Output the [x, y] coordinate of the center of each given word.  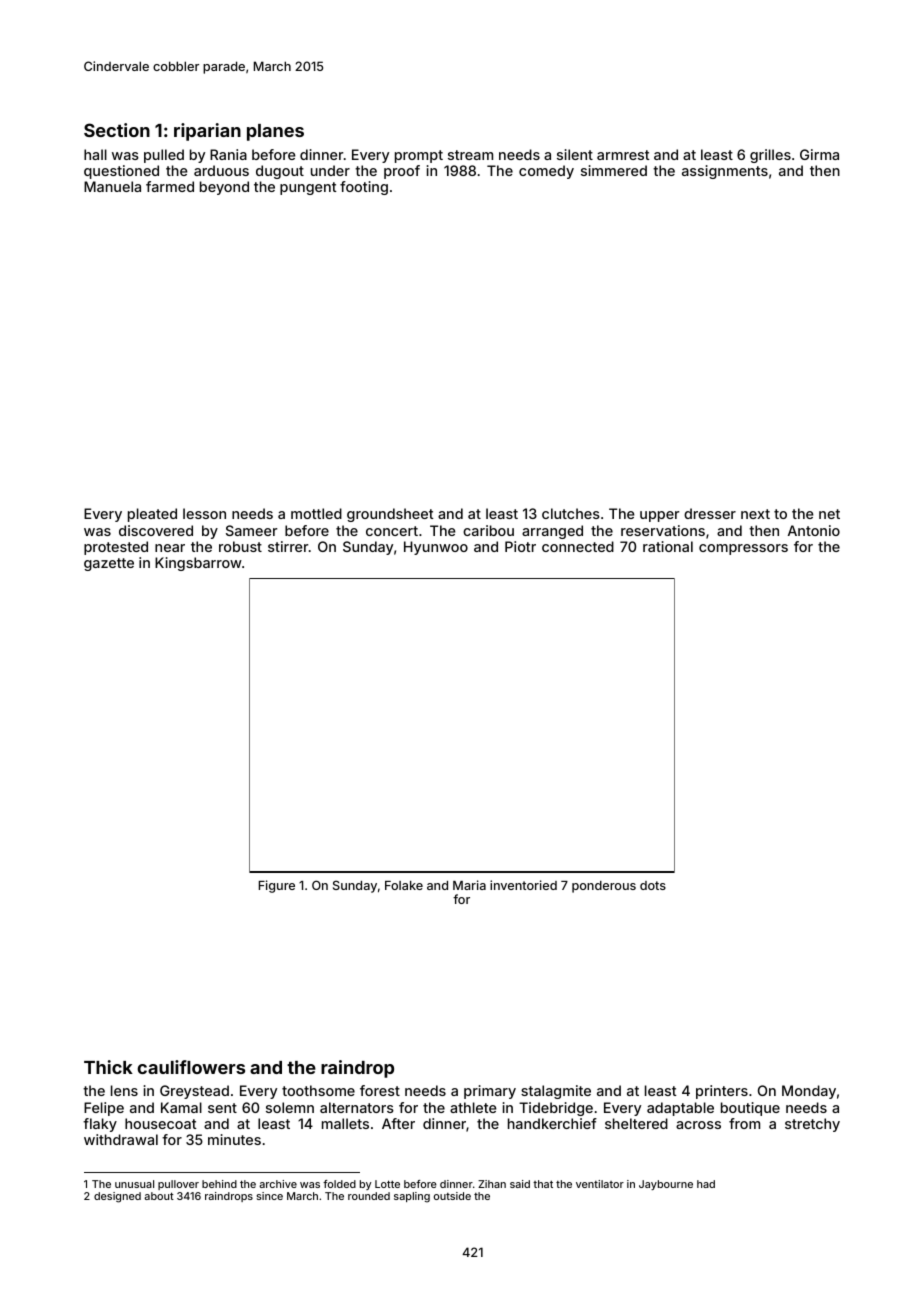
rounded [369, 1196]
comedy [546, 172]
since [269, 1196]
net [829, 514]
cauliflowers [191, 1067]
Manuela [112, 186]
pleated [152, 515]
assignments [725, 172]
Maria [469, 885]
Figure [277, 886]
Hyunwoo [436, 548]
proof [402, 172]
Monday [809, 1092]
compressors [743, 549]
